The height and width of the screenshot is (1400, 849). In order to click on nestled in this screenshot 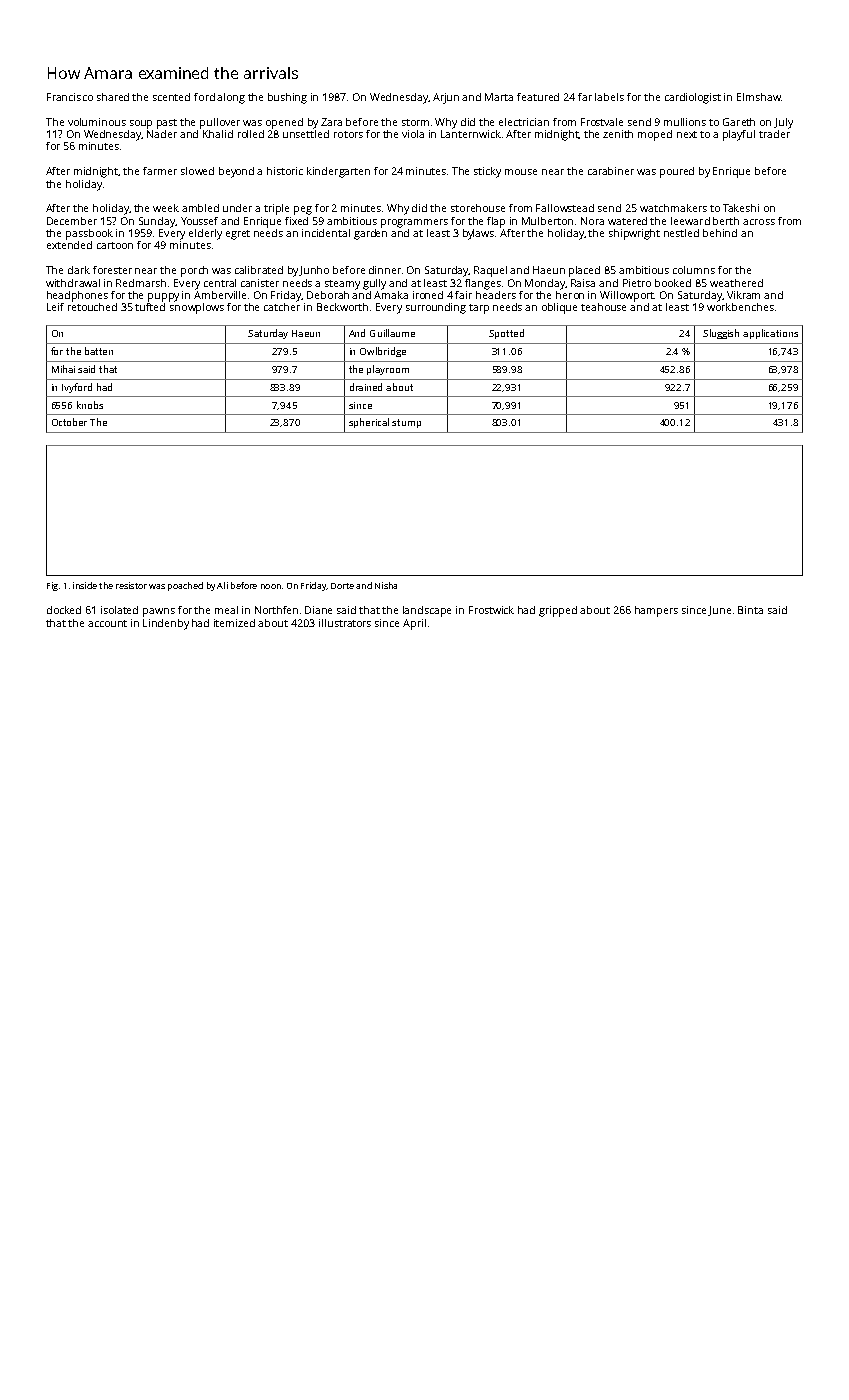, I will do `click(681, 233)`.
